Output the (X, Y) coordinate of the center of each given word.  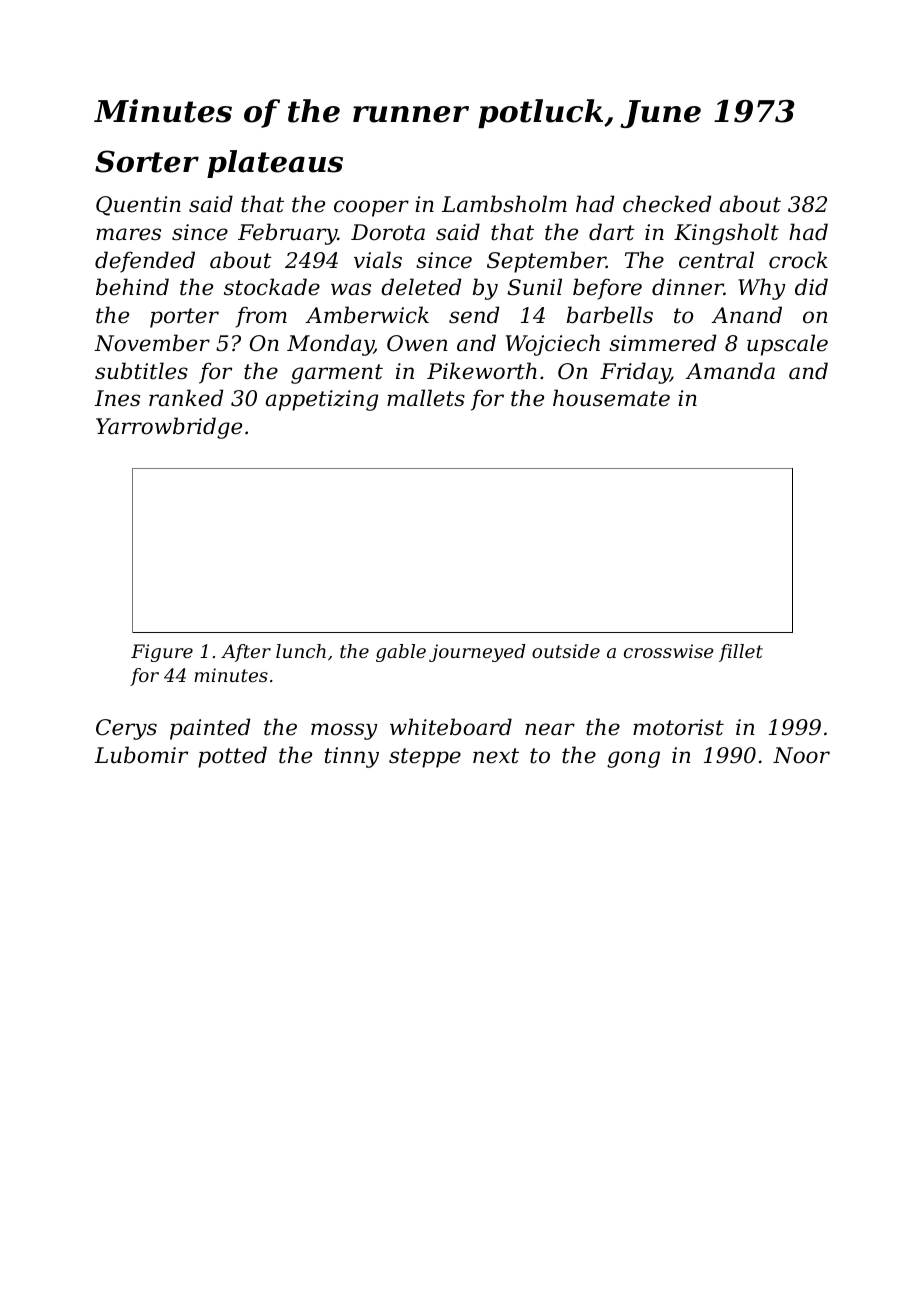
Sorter (147, 161)
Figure (162, 653)
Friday (635, 373)
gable (401, 653)
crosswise (669, 651)
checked (667, 204)
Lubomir (141, 755)
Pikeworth (482, 371)
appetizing (322, 400)
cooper (371, 208)
